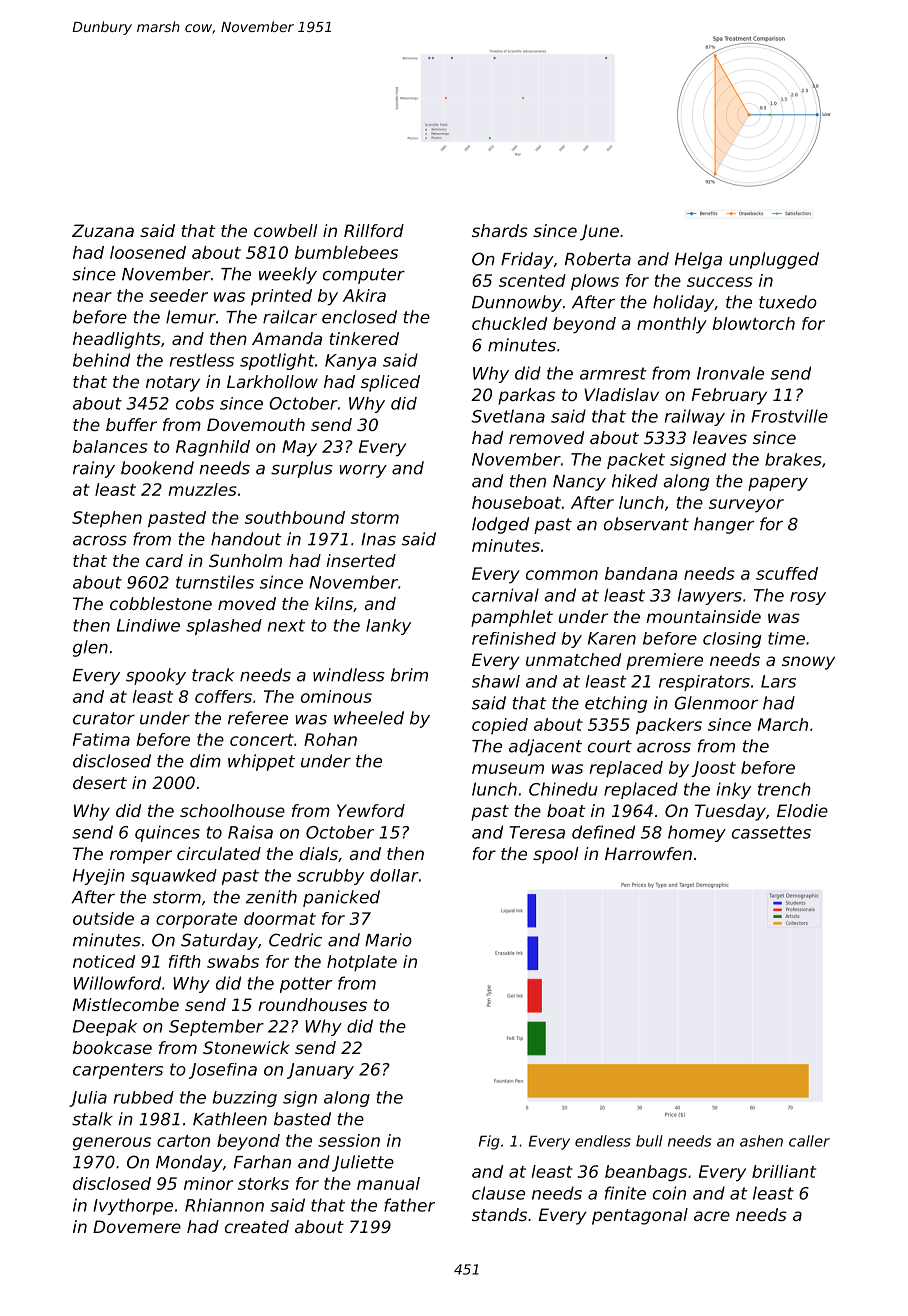  What do you see at coordinates (788, 302) in the screenshot?
I see `tuxedo` at bounding box center [788, 302].
